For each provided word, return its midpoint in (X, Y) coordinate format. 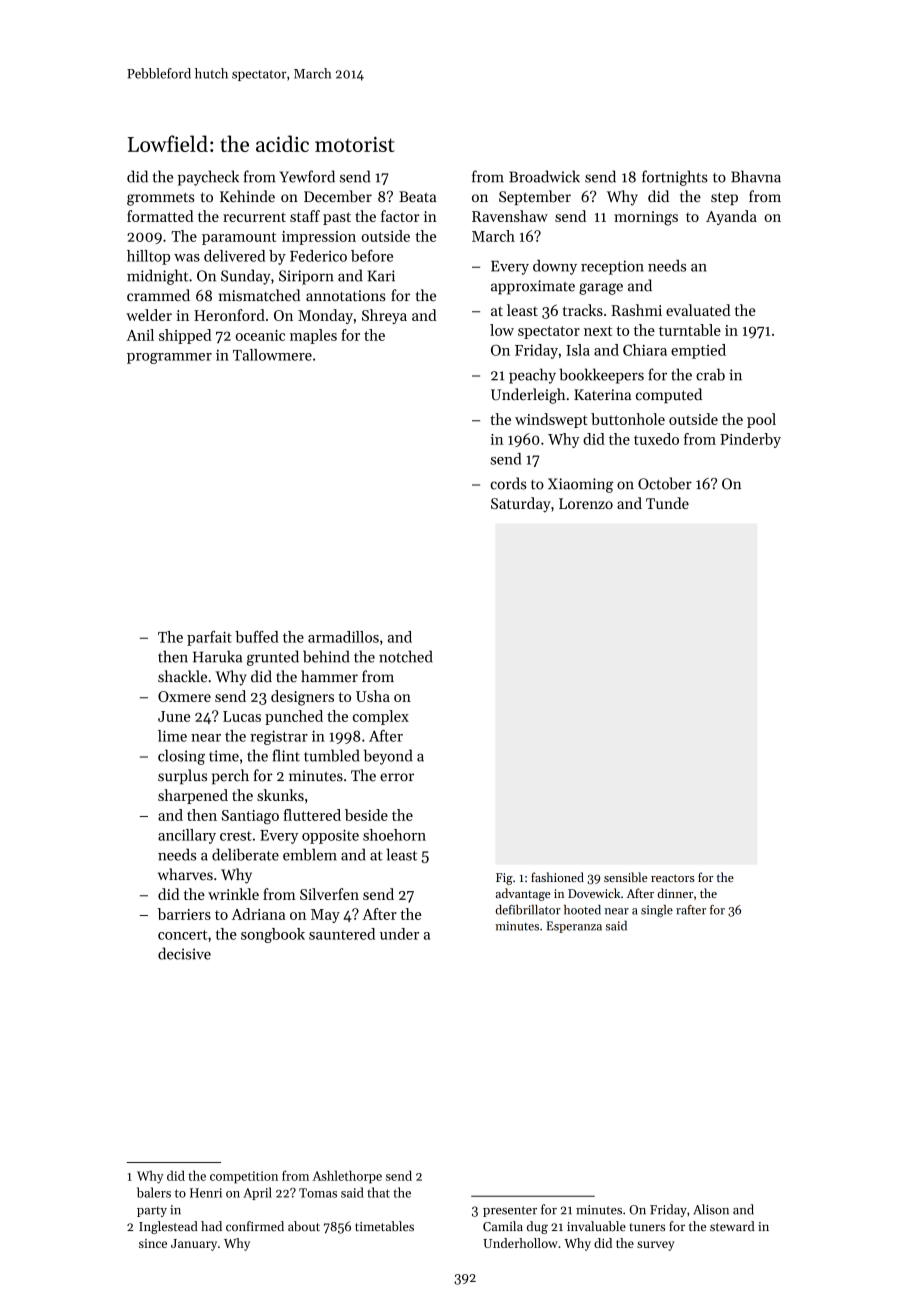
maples (313, 336)
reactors (673, 878)
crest (236, 836)
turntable (690, 330)
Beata (418, 196)
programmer (169, 358)
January (194, 1245)
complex (381, 717)
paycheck (208, 178)
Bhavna (756, 176)
